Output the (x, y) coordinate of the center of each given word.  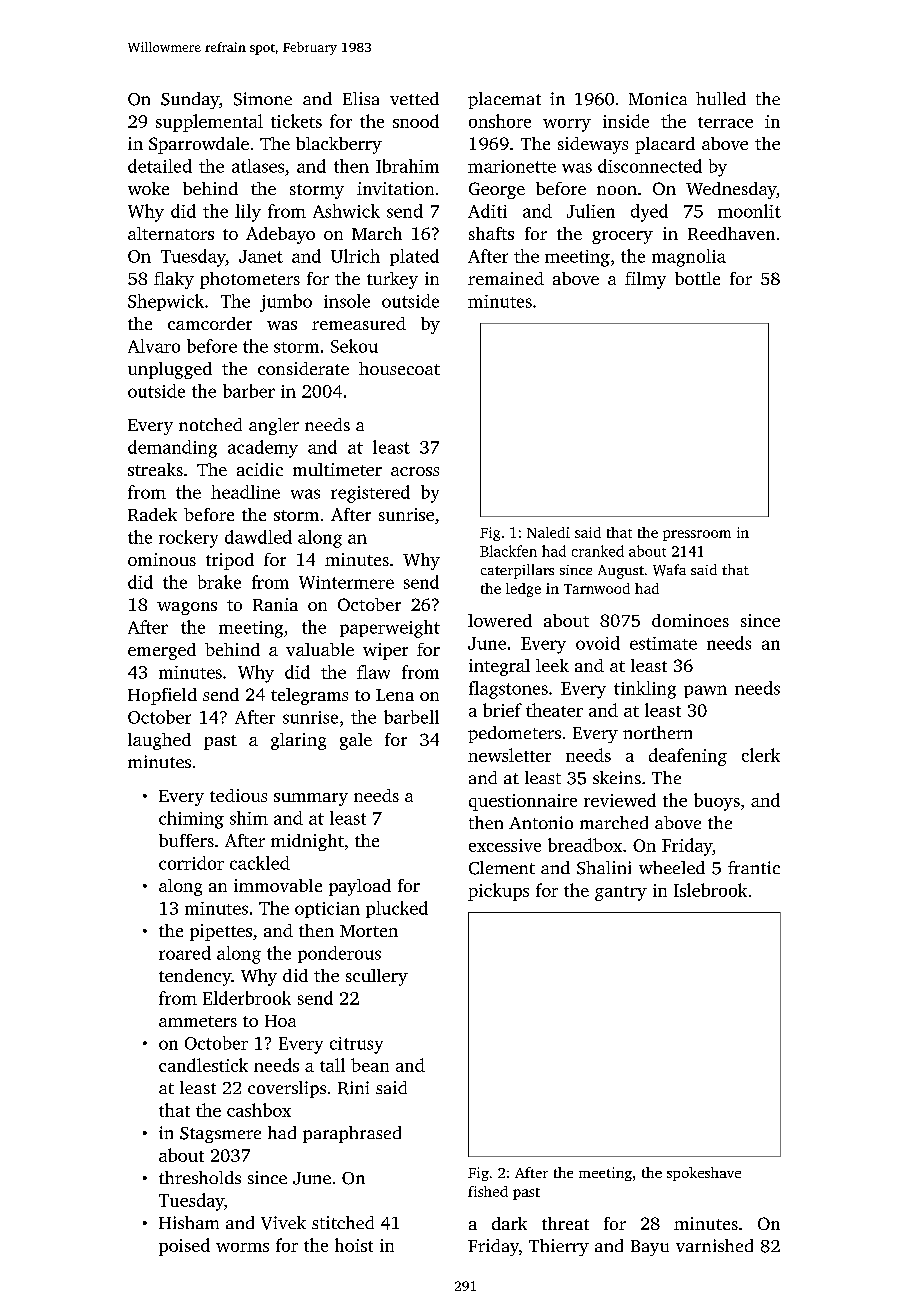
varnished (714, 1245)
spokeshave (704, 1174)
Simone (263, 99)
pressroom (697, 535)
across (415, 471)
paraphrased (352, 1134)
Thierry (559, 1247)
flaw (373, 672)
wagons (187, 608)
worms (242, 1247)
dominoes (690, 620)
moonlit (749, 211)
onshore (500, 121)
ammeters (198, 1021)
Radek (152, 514)
